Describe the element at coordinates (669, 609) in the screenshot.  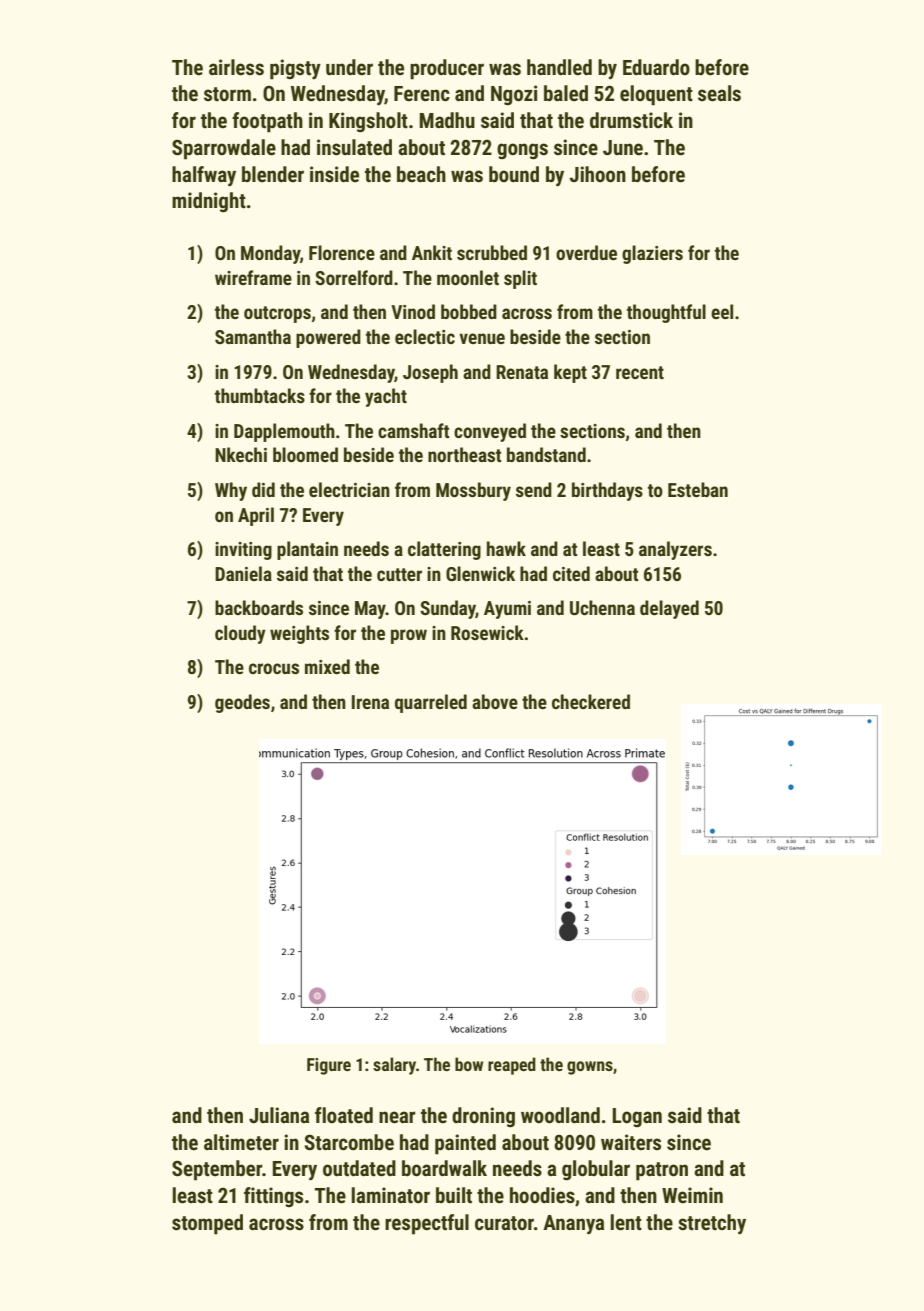
I see `delayed` at that location.
